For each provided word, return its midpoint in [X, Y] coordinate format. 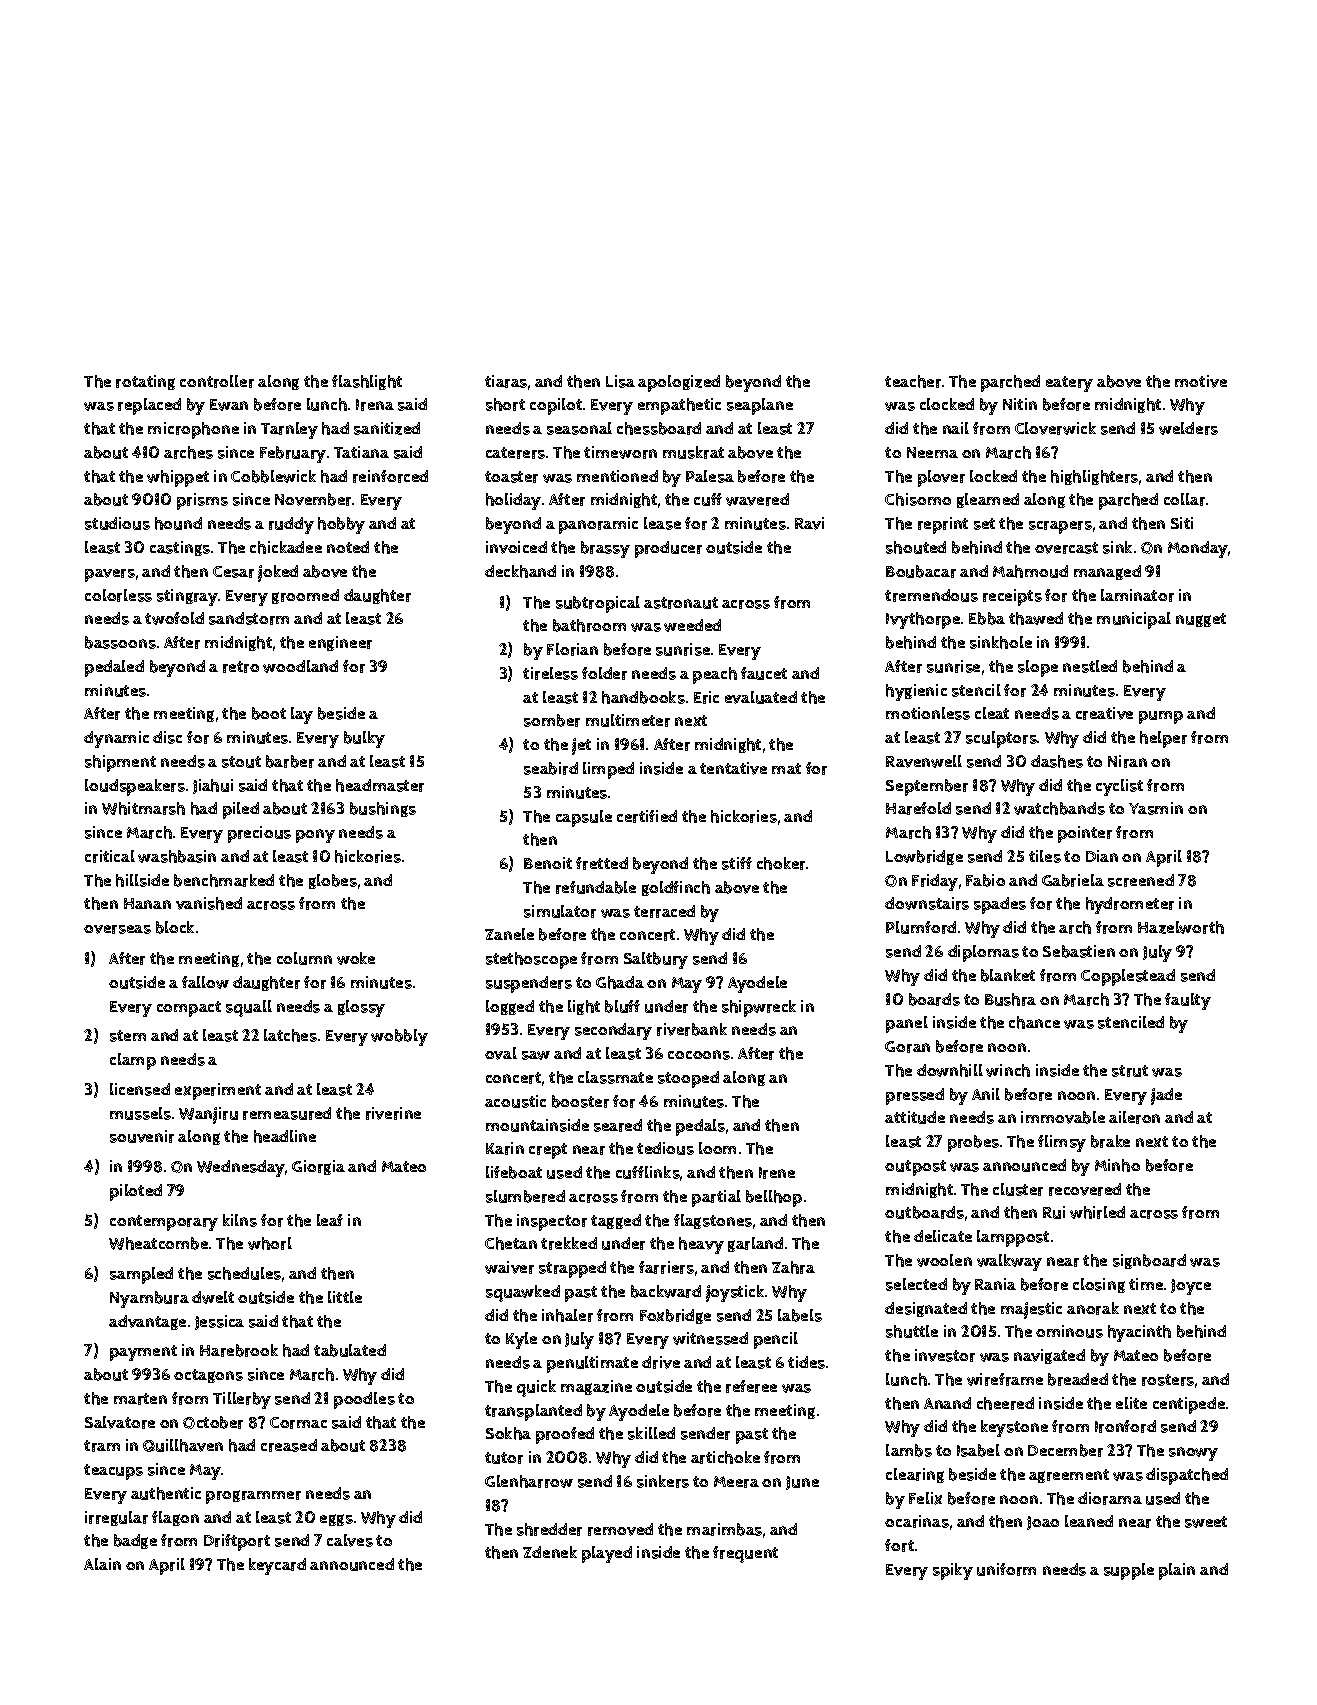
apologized [679, 383]
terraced [664, 911]
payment [143, 1353]
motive [1201, 381]
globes [333, 881]
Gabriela [1073, 880]
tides [806, 1362]
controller [217, 381]
